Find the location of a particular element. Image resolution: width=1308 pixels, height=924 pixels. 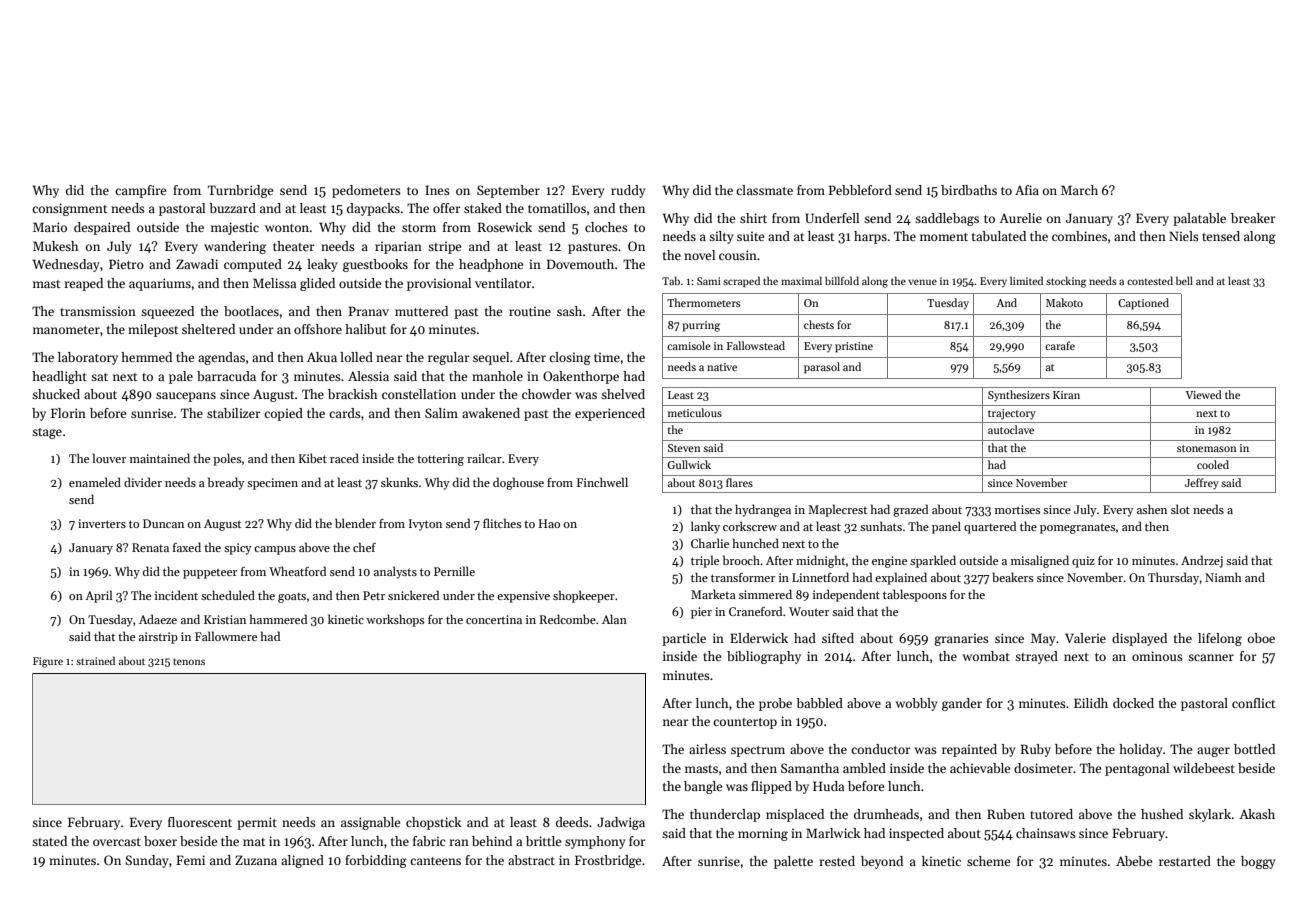

Frostbridge is located at coordinates (608, 861).
